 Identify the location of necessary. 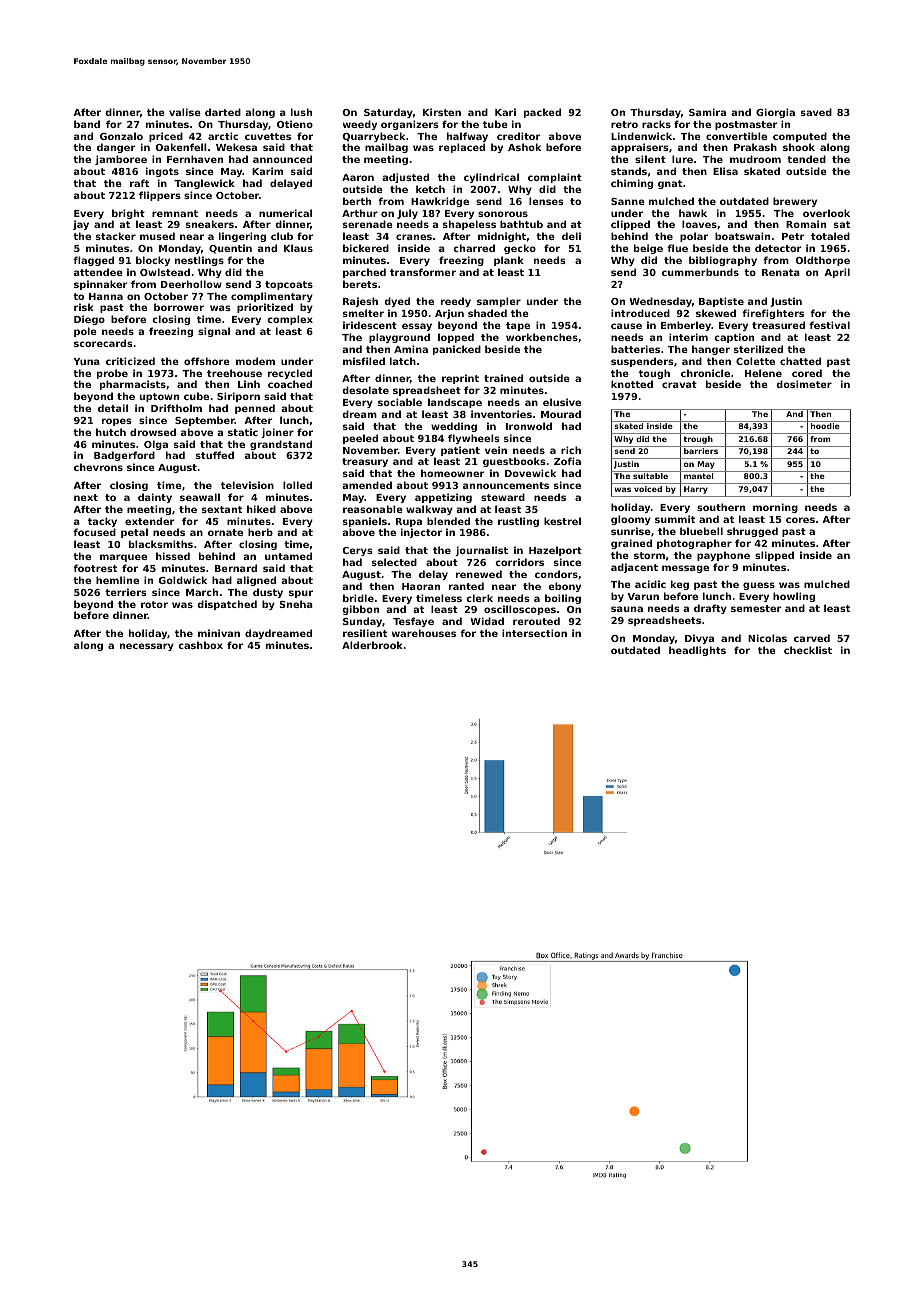
(147, 647).
